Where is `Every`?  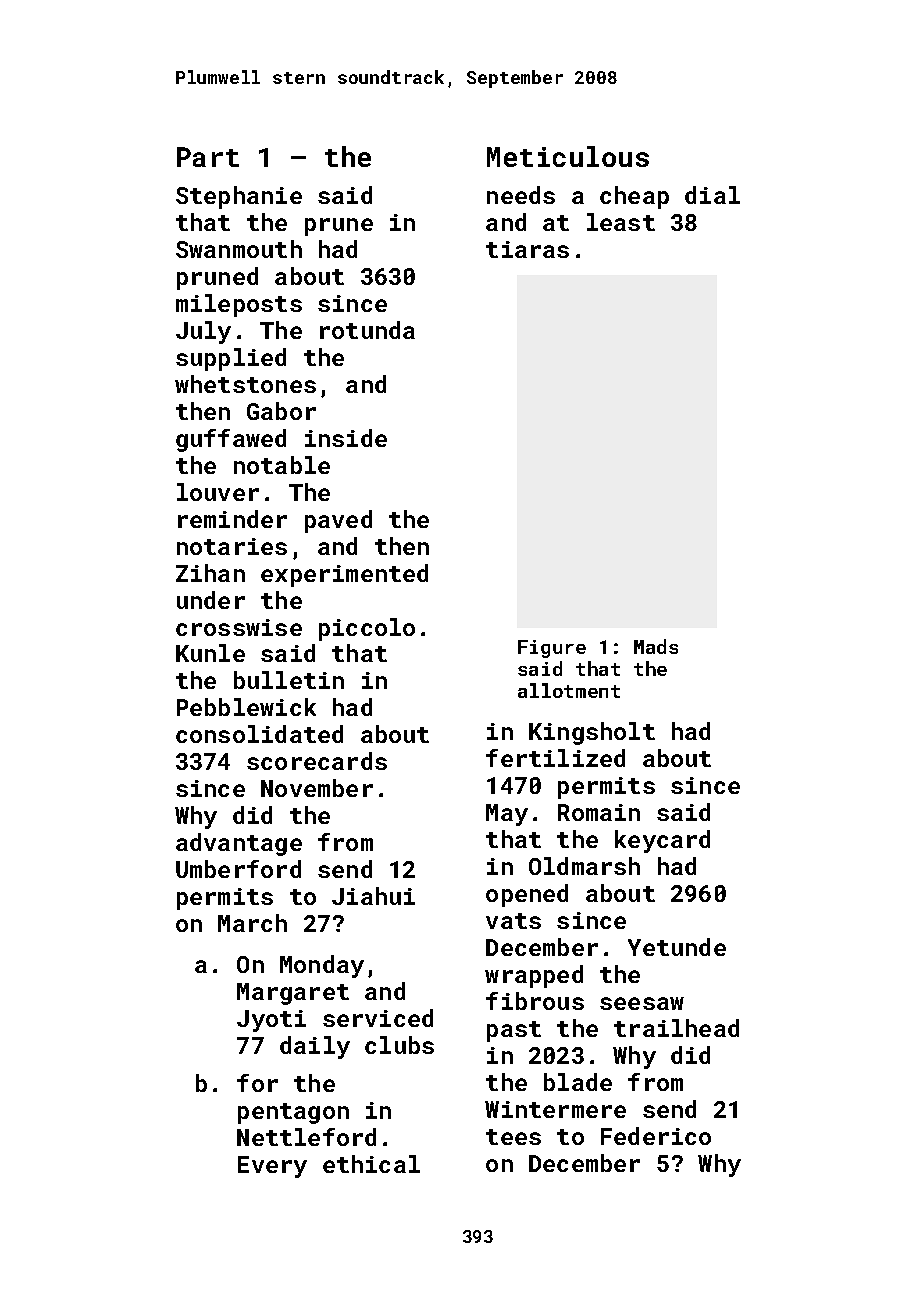
Every is located at coordinates (272, 1167).
